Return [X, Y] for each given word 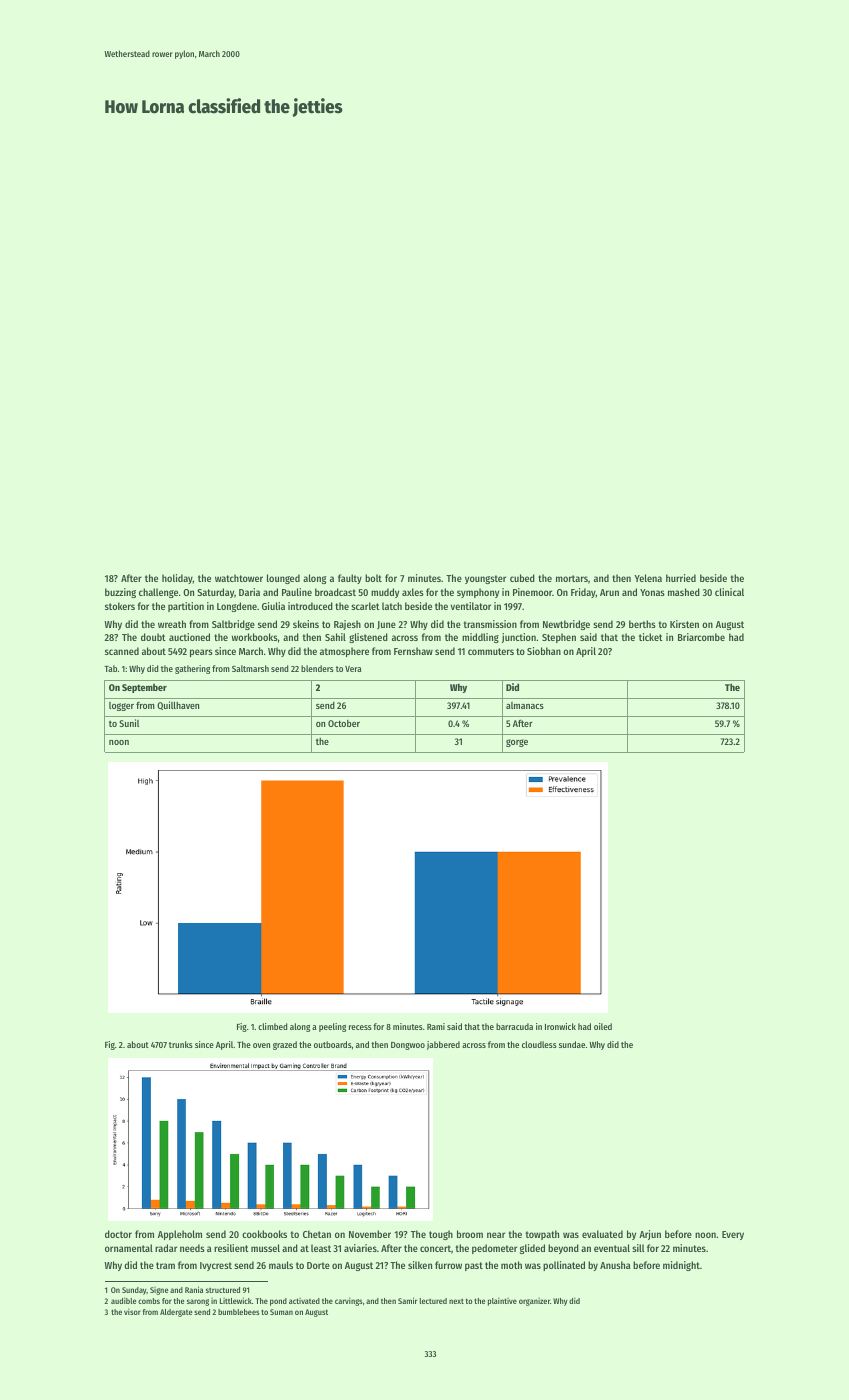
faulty [350, 579]
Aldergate [176, 1313]
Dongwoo [408, 1046]
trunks [181, 1044]
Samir [407, 1300]
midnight [681, 1266]
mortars [572, 578]
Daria [249, 592]
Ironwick [560, 1026]
